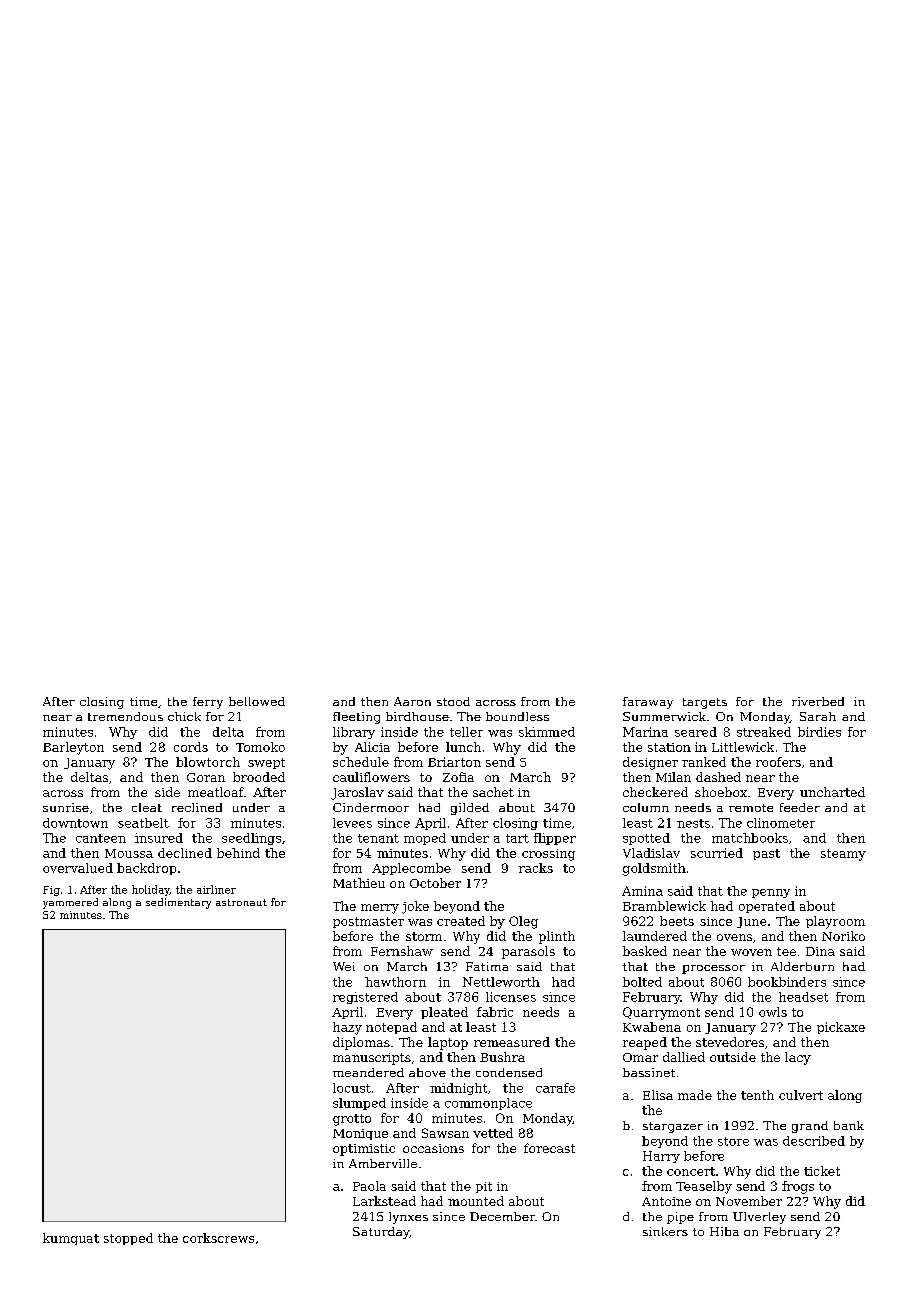 This screenshot has height=1316, width=908. I want to click on corkscrews, so click(218, 1238).
